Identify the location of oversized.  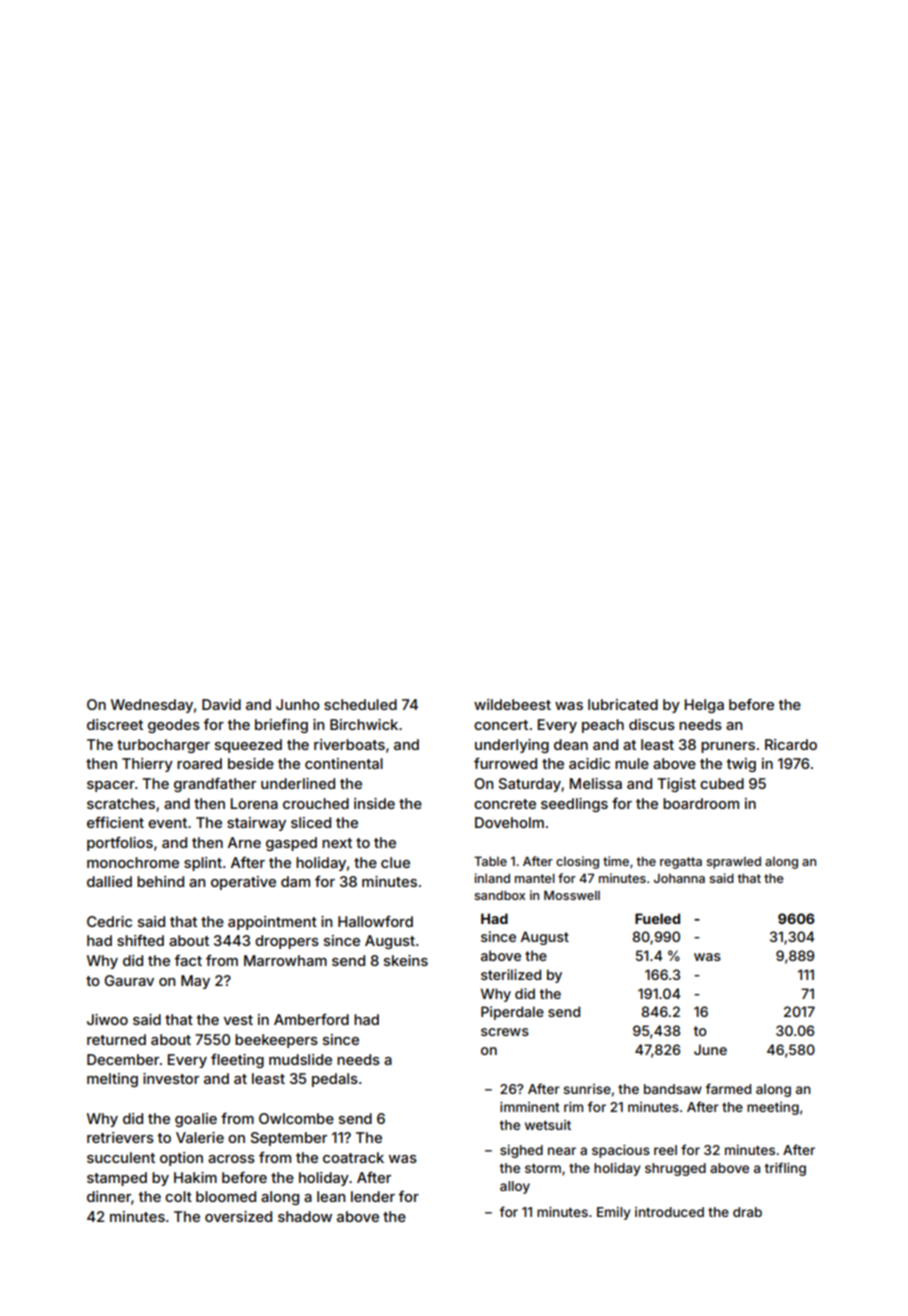
(238, 1216).
